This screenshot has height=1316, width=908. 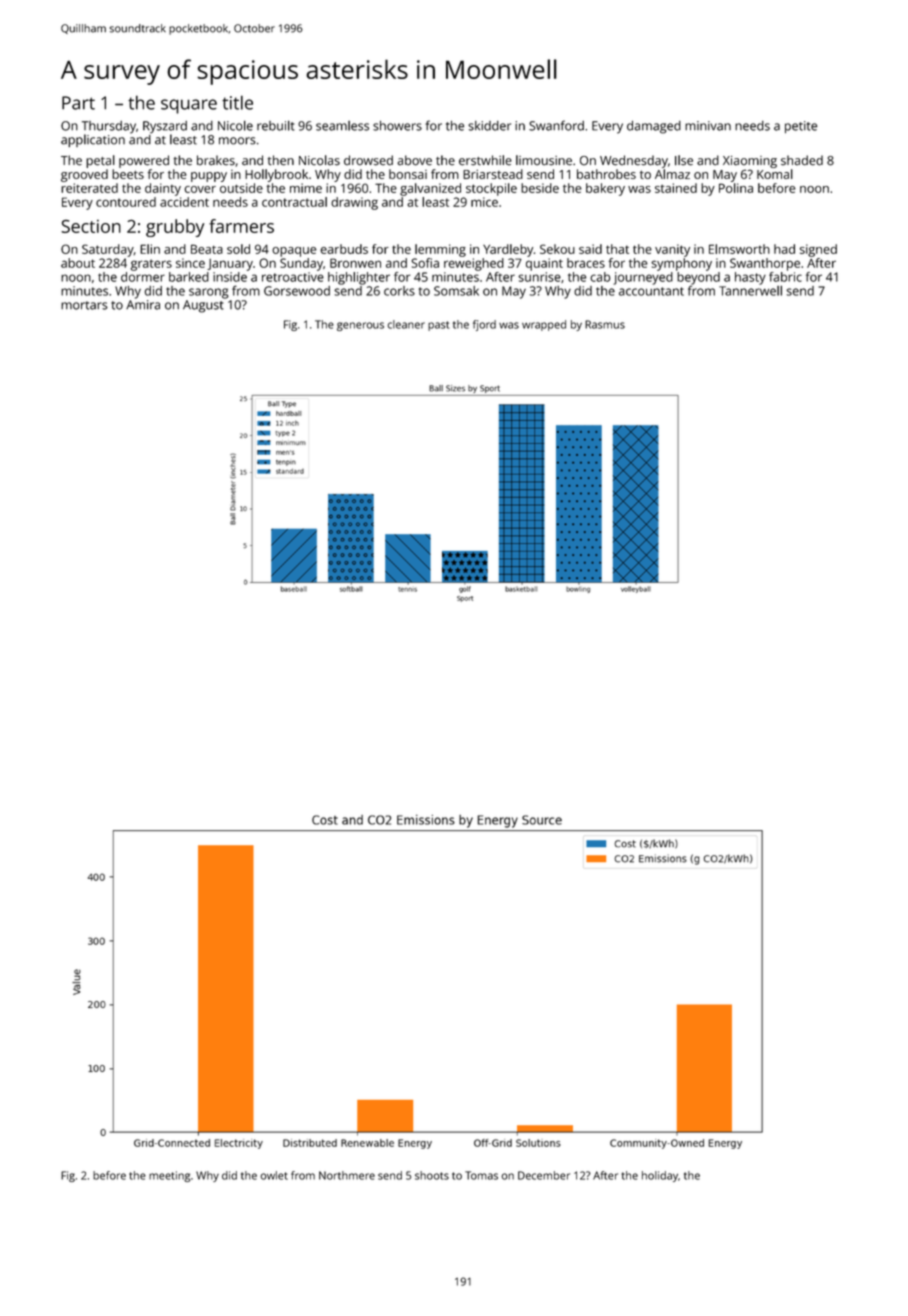 I want to click on seamless, so click(x=342, y=126).
